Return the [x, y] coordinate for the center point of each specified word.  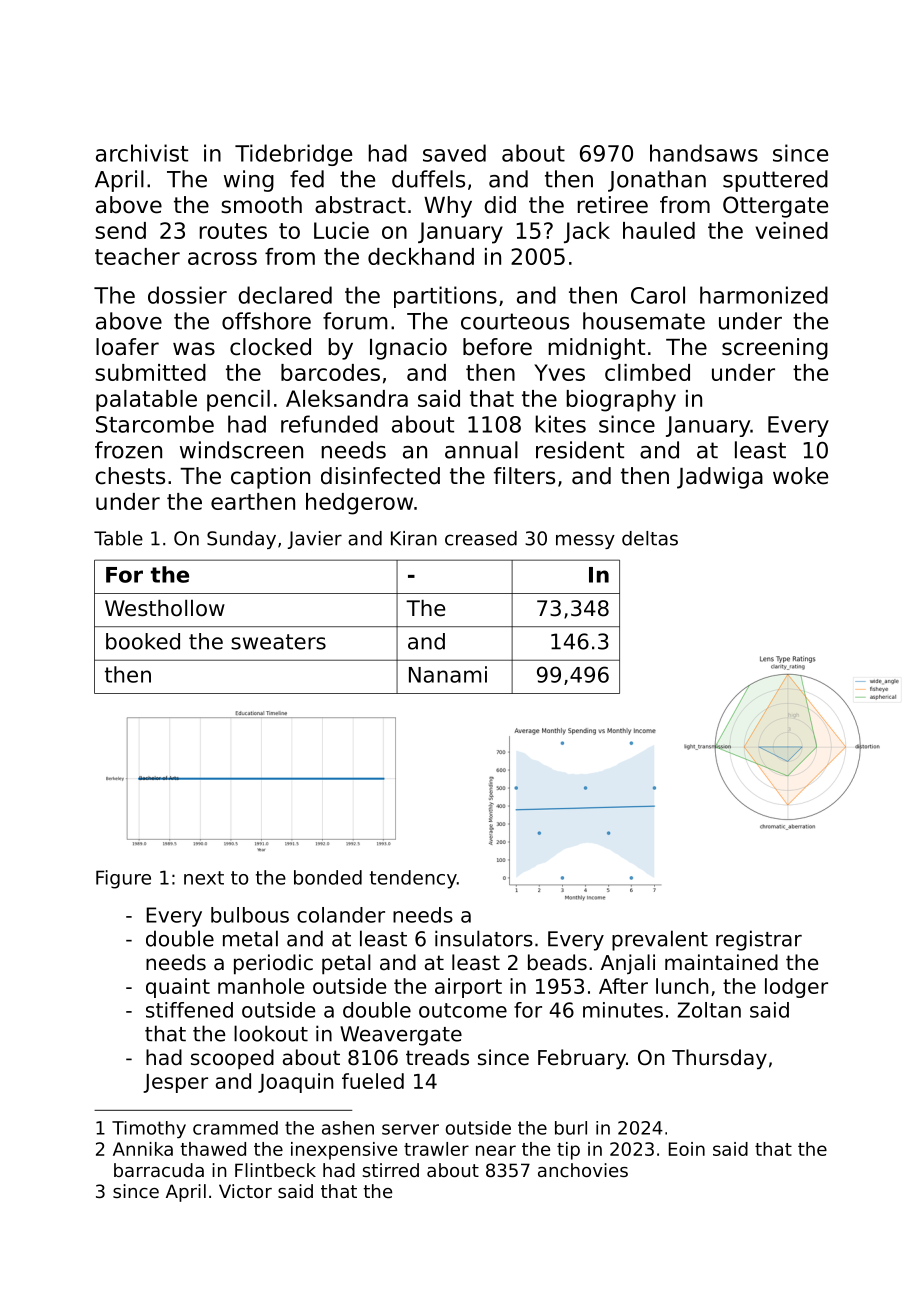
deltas [650, 538]
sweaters [278, 642]
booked [143, 641]
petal [346, 964]
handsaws [704, 153]
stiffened [189, 1010]
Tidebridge [293, 155]
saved [454, 153]
